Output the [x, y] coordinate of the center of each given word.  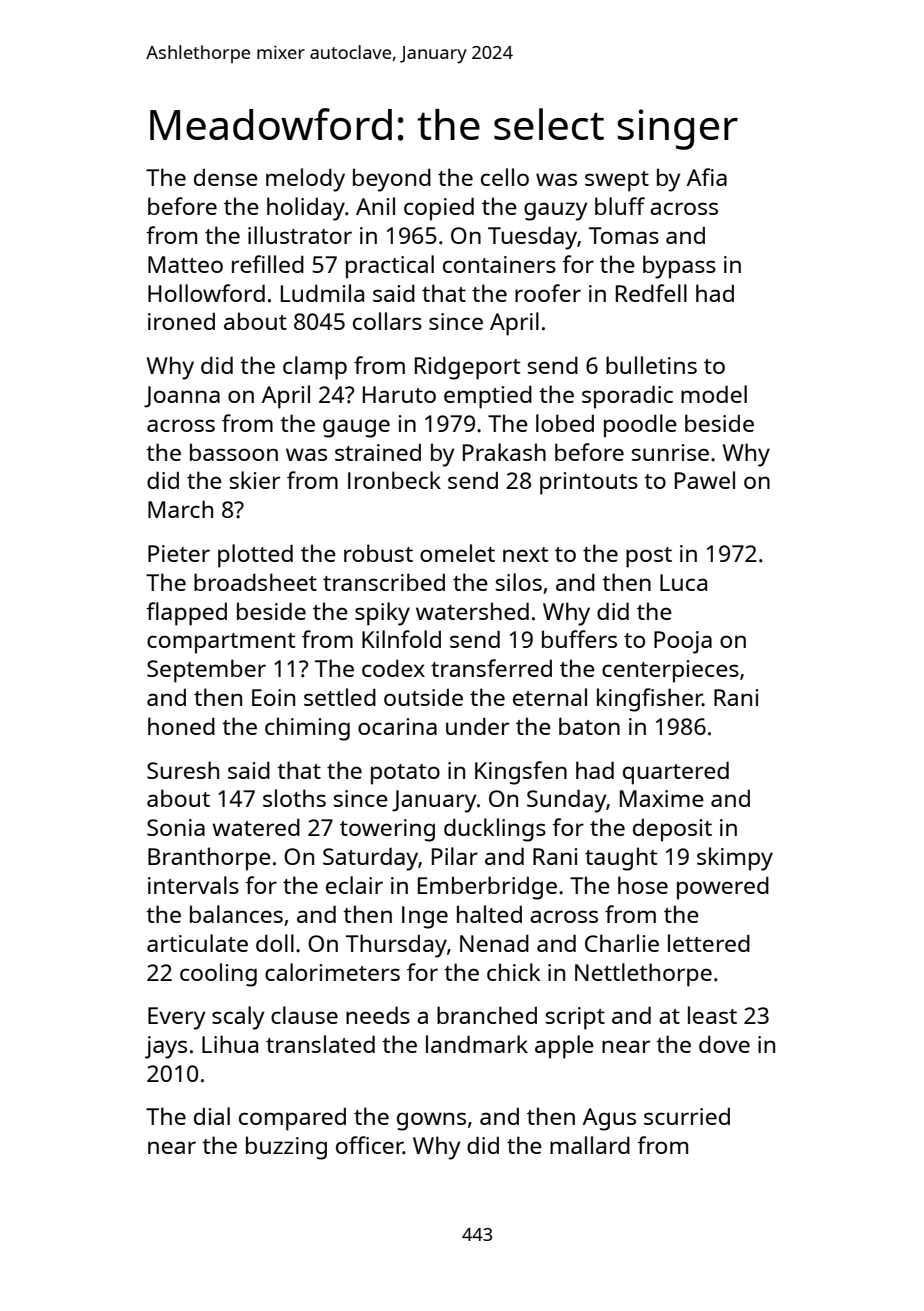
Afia [707, 177]
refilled [268, 264]
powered [723, 888]
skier [255, 480]
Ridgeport [467, 368]
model [714, 394]
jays [166, 1047]
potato [405, 774]
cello [505, 177]
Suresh [183, 770]
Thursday [396, 946]
